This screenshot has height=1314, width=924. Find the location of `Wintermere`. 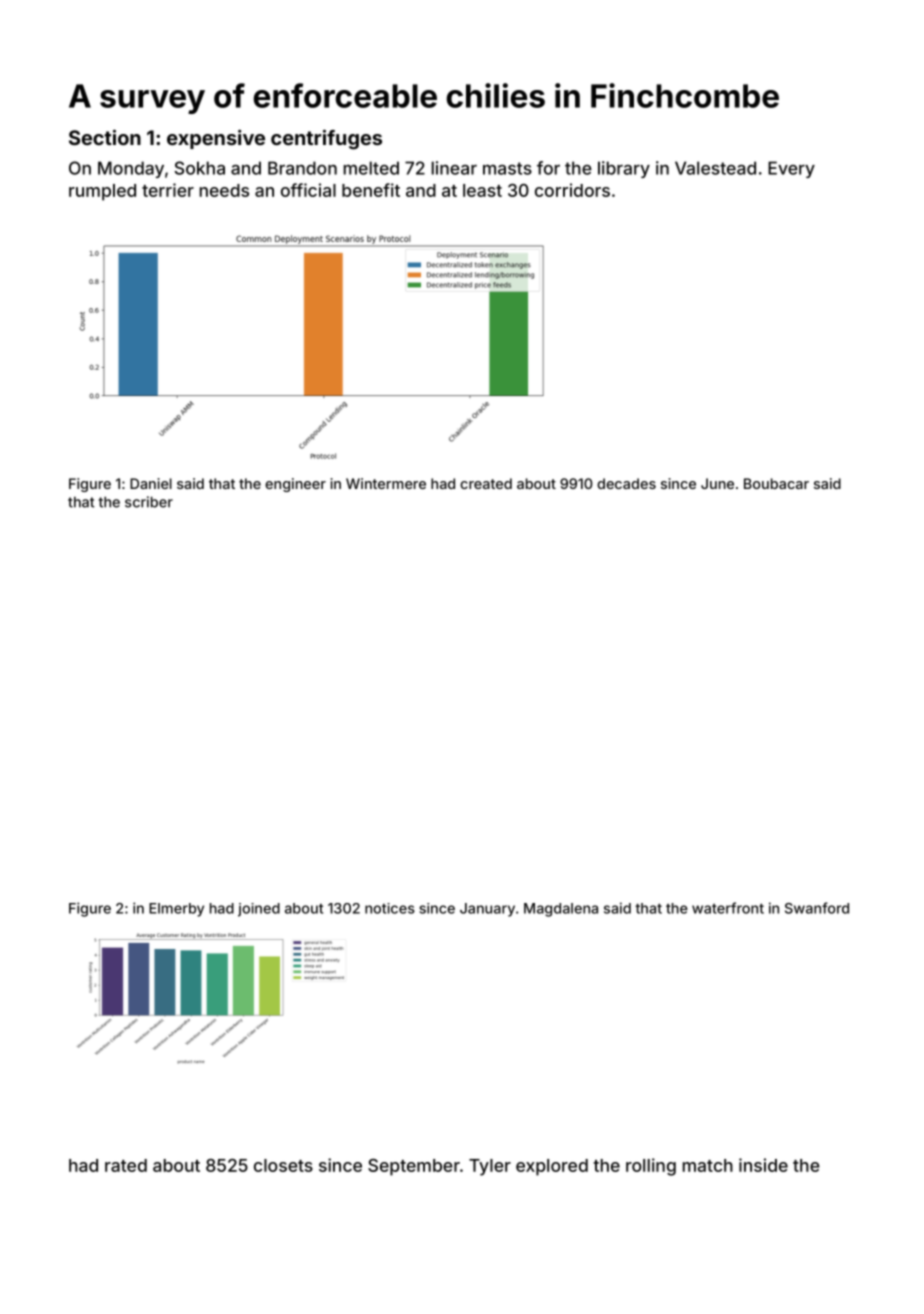

Wintermere is located at coordinates (386, 483).
